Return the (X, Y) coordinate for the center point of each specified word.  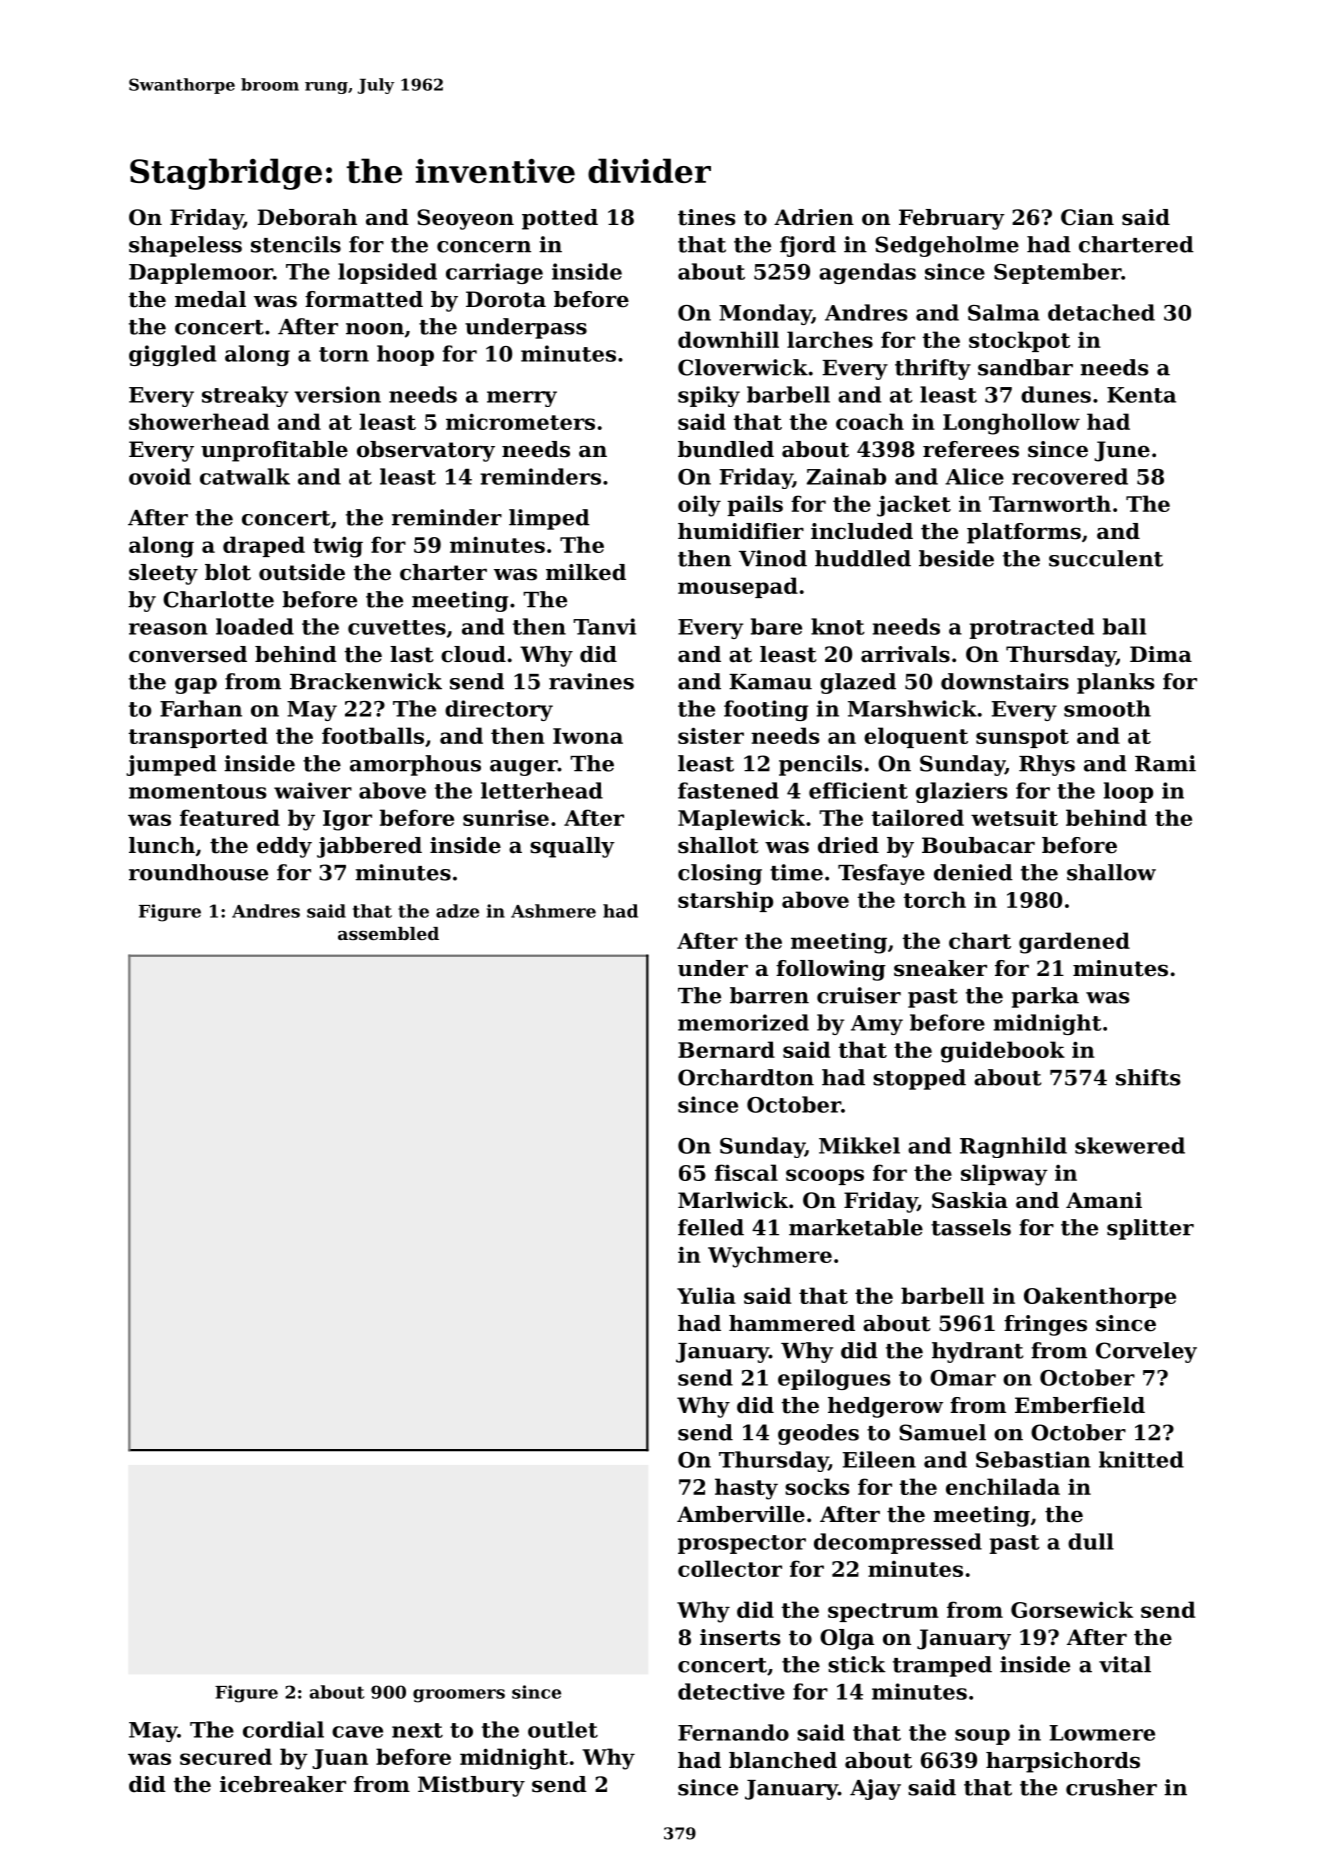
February (952, 219)
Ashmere (553, 911)
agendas (867, 273)
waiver (313, 790)
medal (210, 299)
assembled (388, 933)
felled (711, 1227)
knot (838, 626)
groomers (459, 1696)
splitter (1150, 1229)
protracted (1032, 628)
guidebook (1003, 1052)
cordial (283, 1729)
